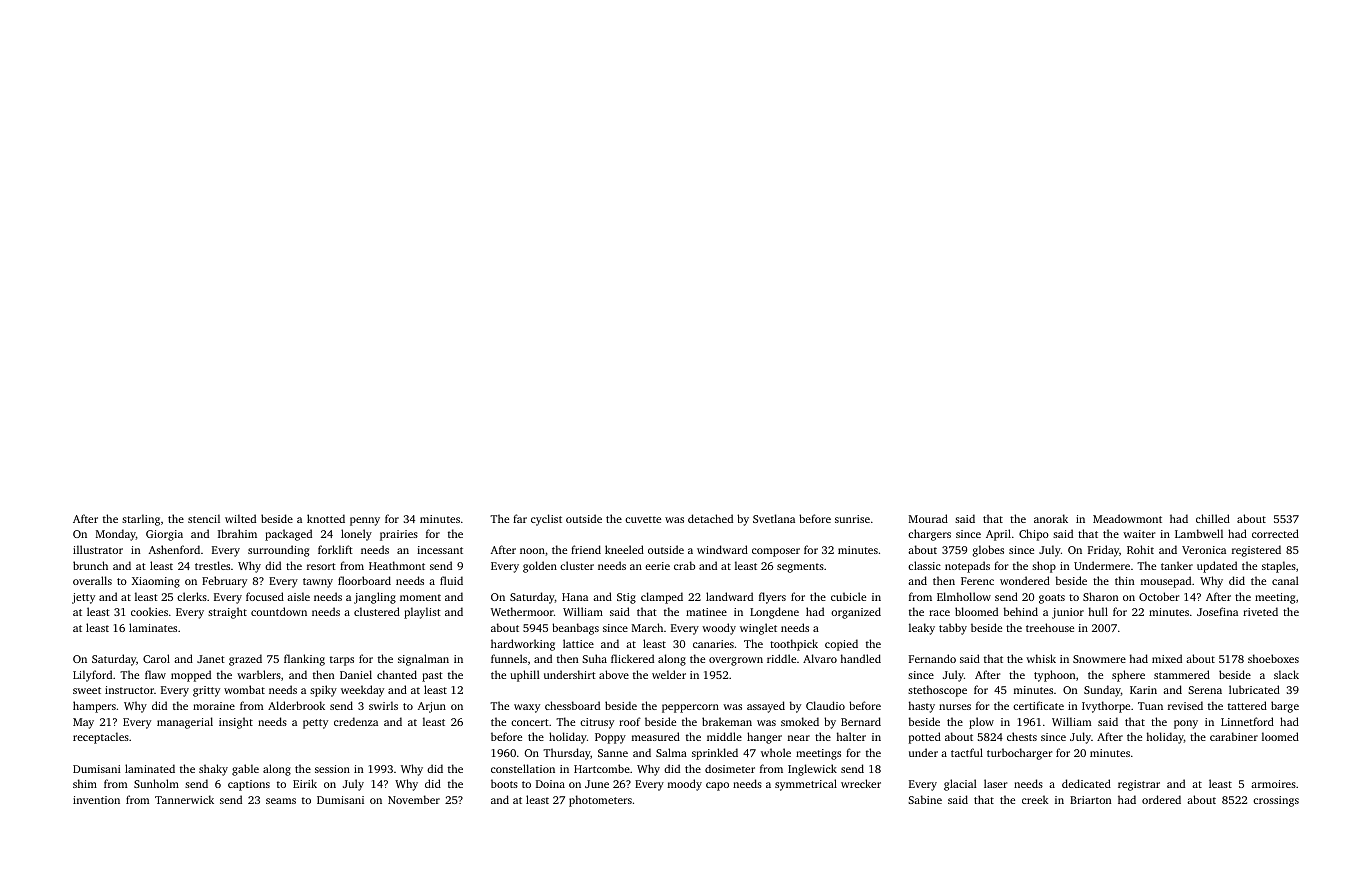 Image resolution: width=1372 pixels, height=887 pixels. I want to click on chessboard, so click(572, 705).
